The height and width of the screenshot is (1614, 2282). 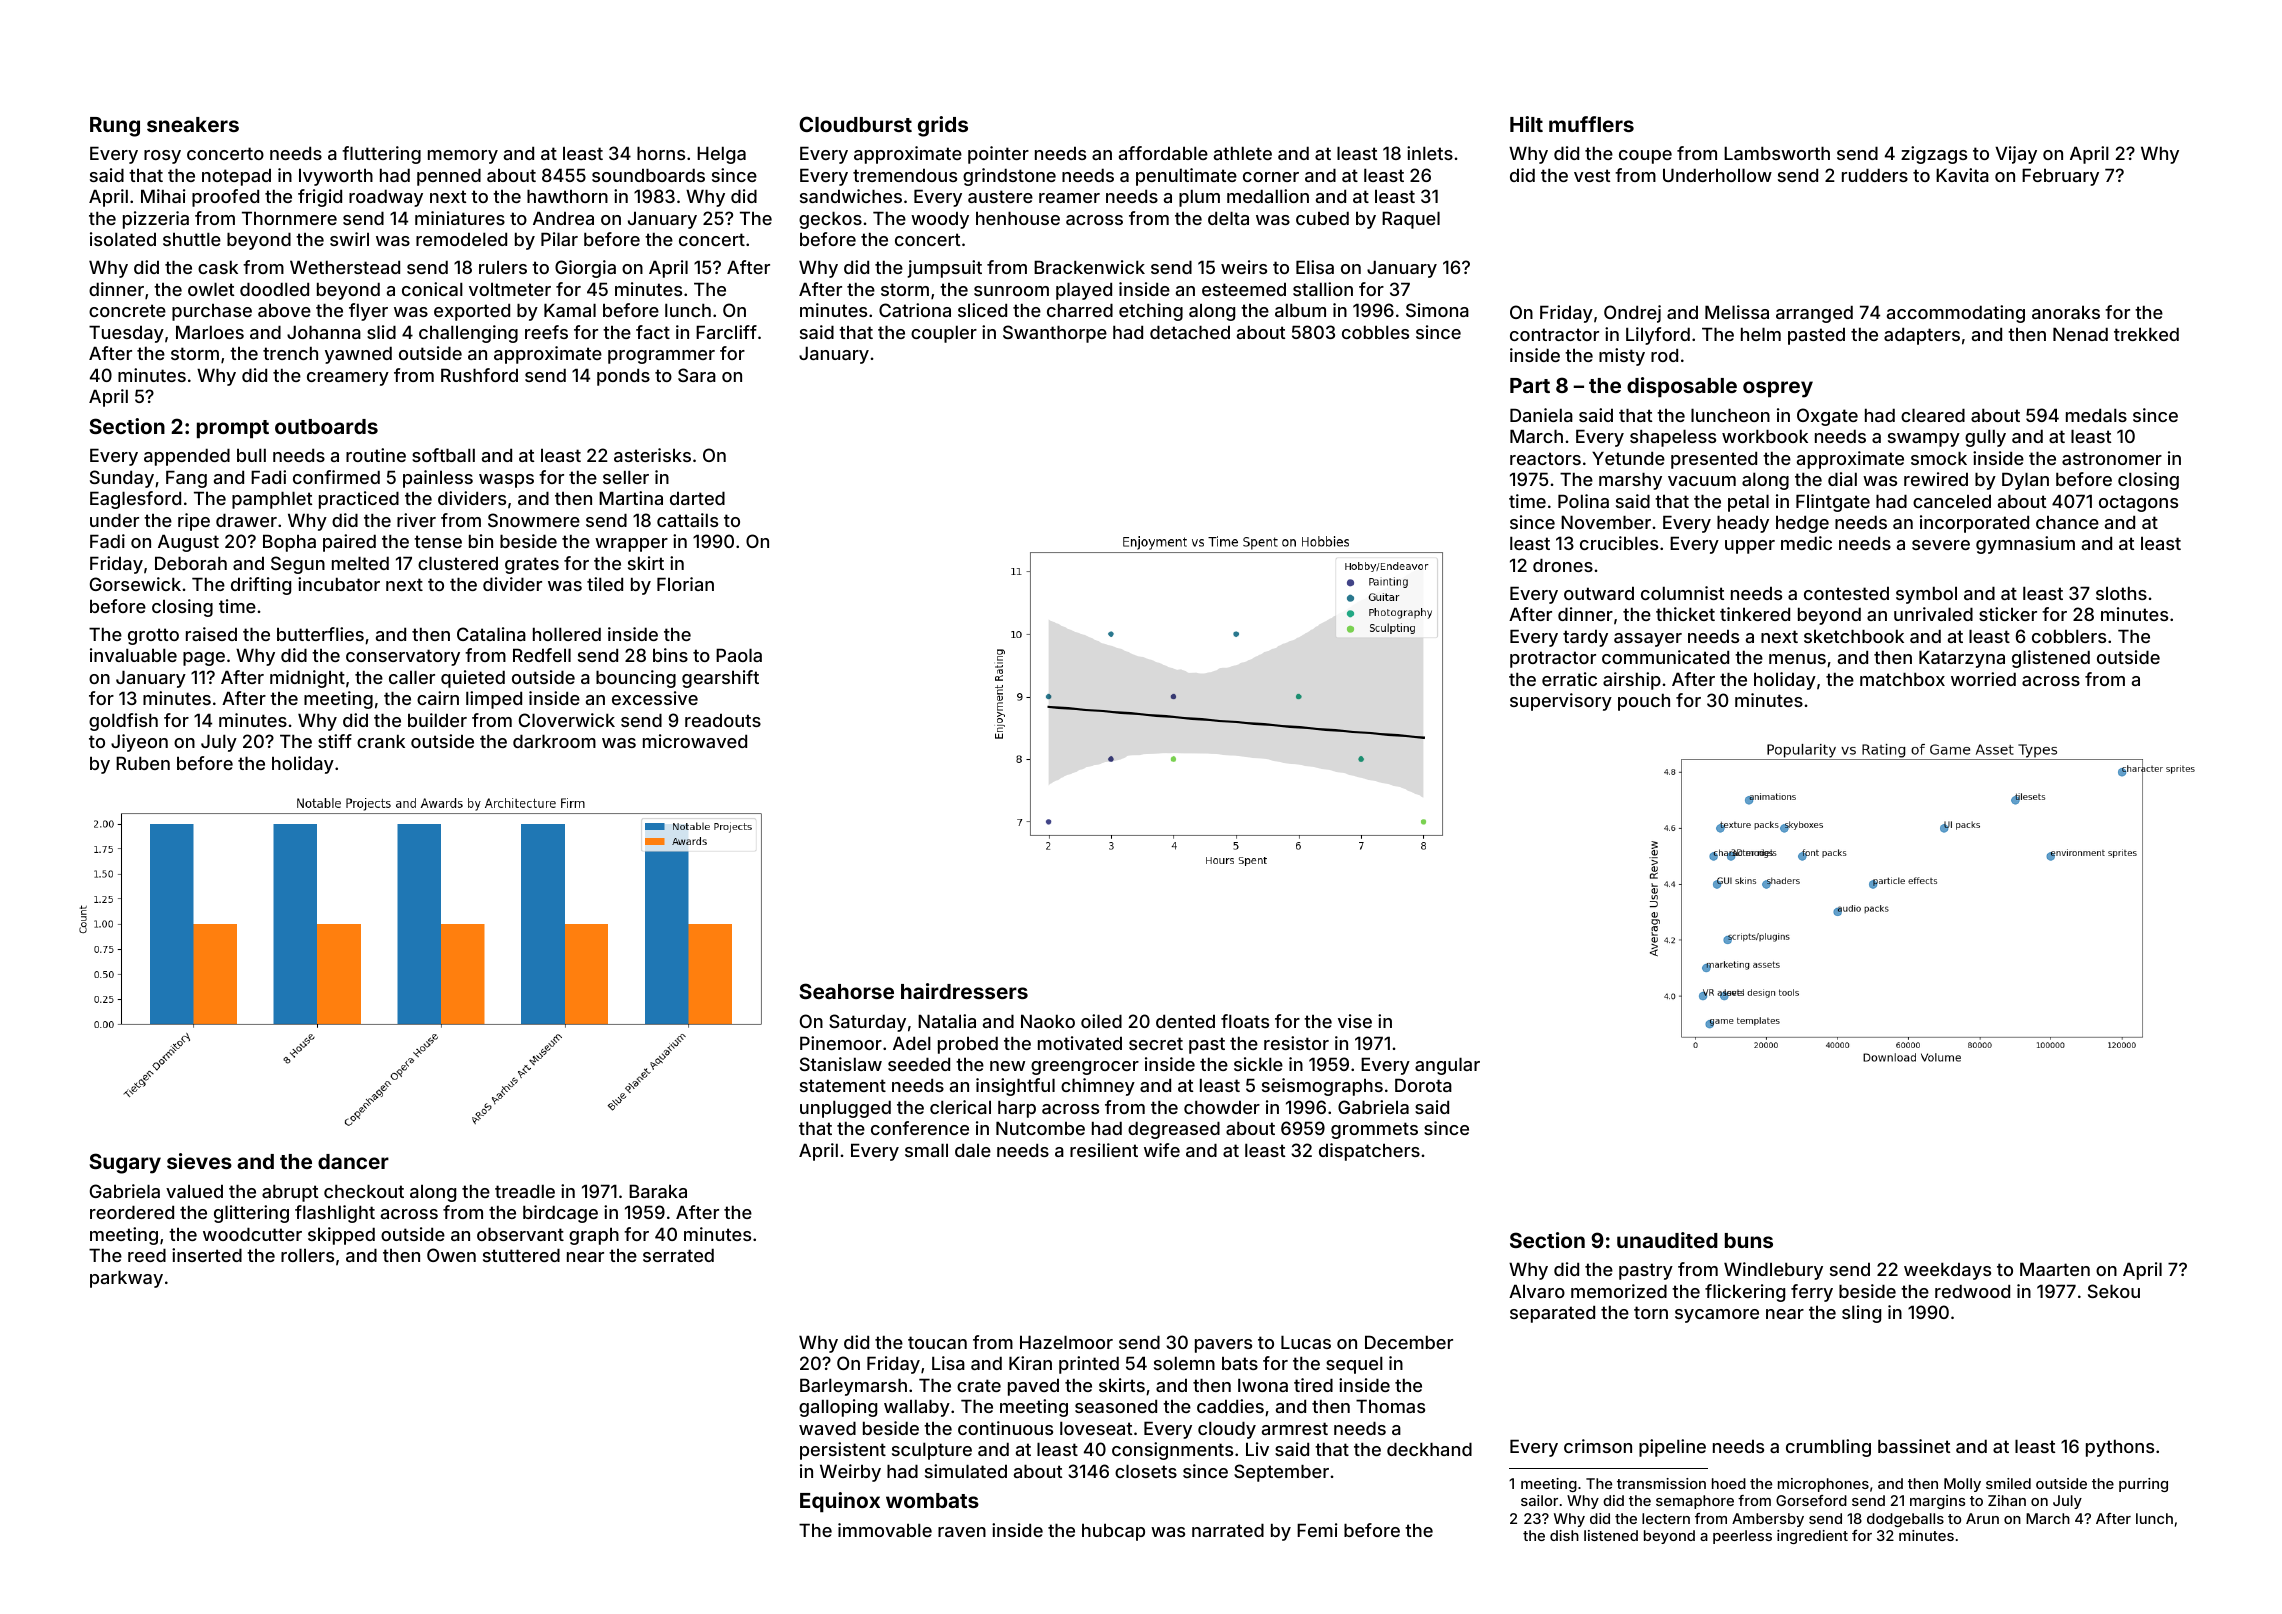 I want to click on buns, so click(x=1749, y=1240).
